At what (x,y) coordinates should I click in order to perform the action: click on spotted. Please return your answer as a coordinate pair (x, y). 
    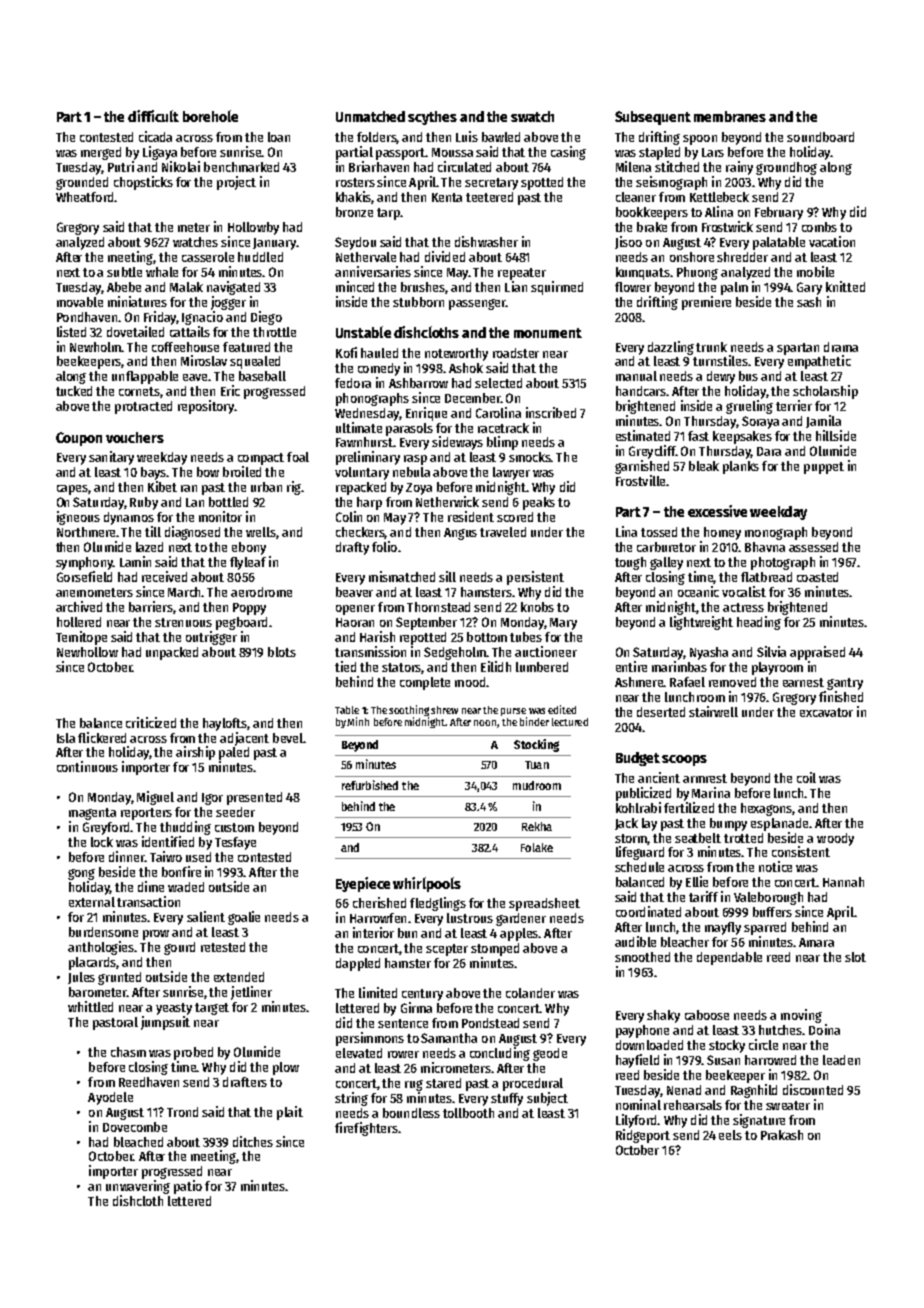
    Looking at the image, I should click on (542, 183).
